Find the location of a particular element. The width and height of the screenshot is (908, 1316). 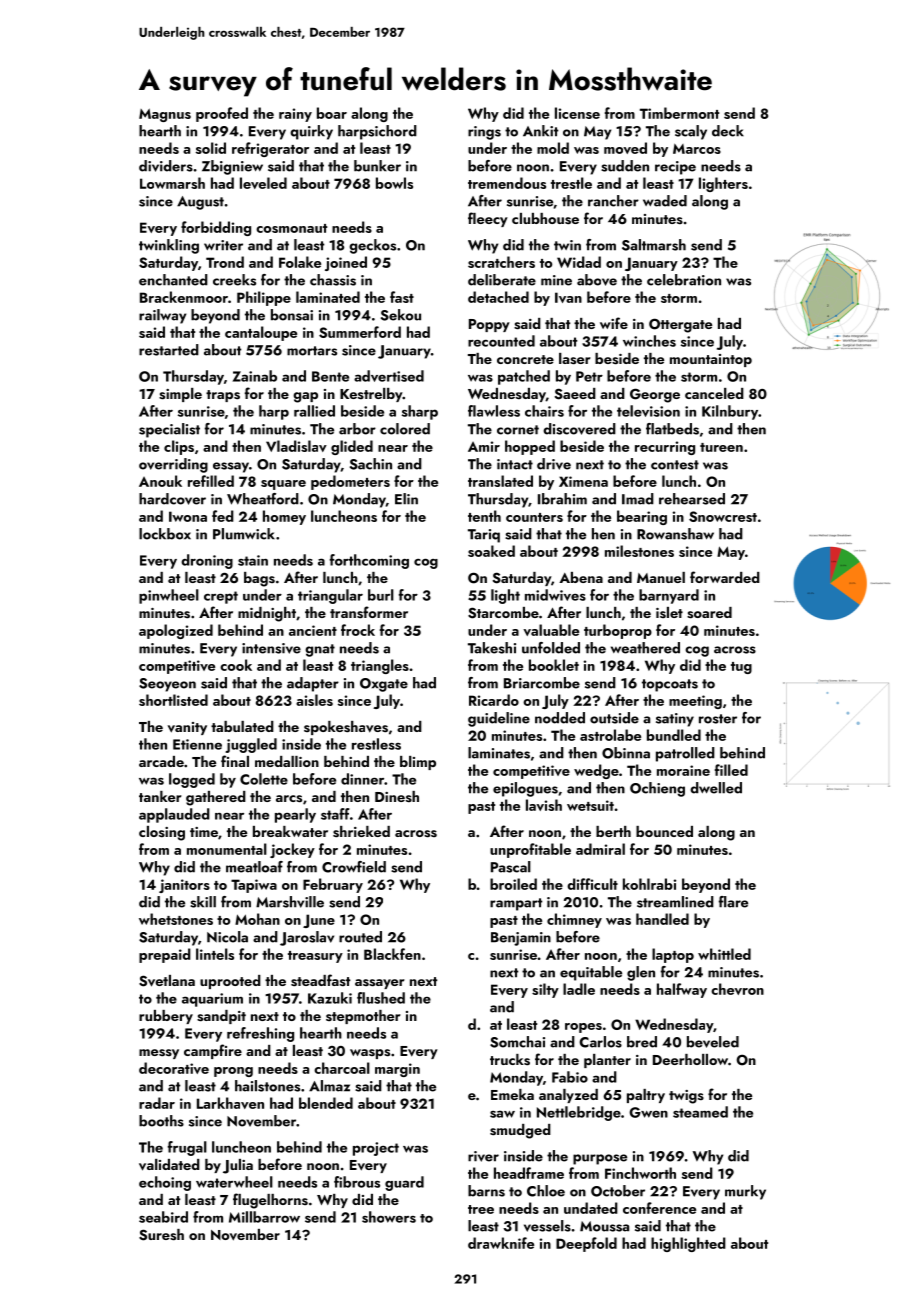

droning is located at coordinates (207, 561).
